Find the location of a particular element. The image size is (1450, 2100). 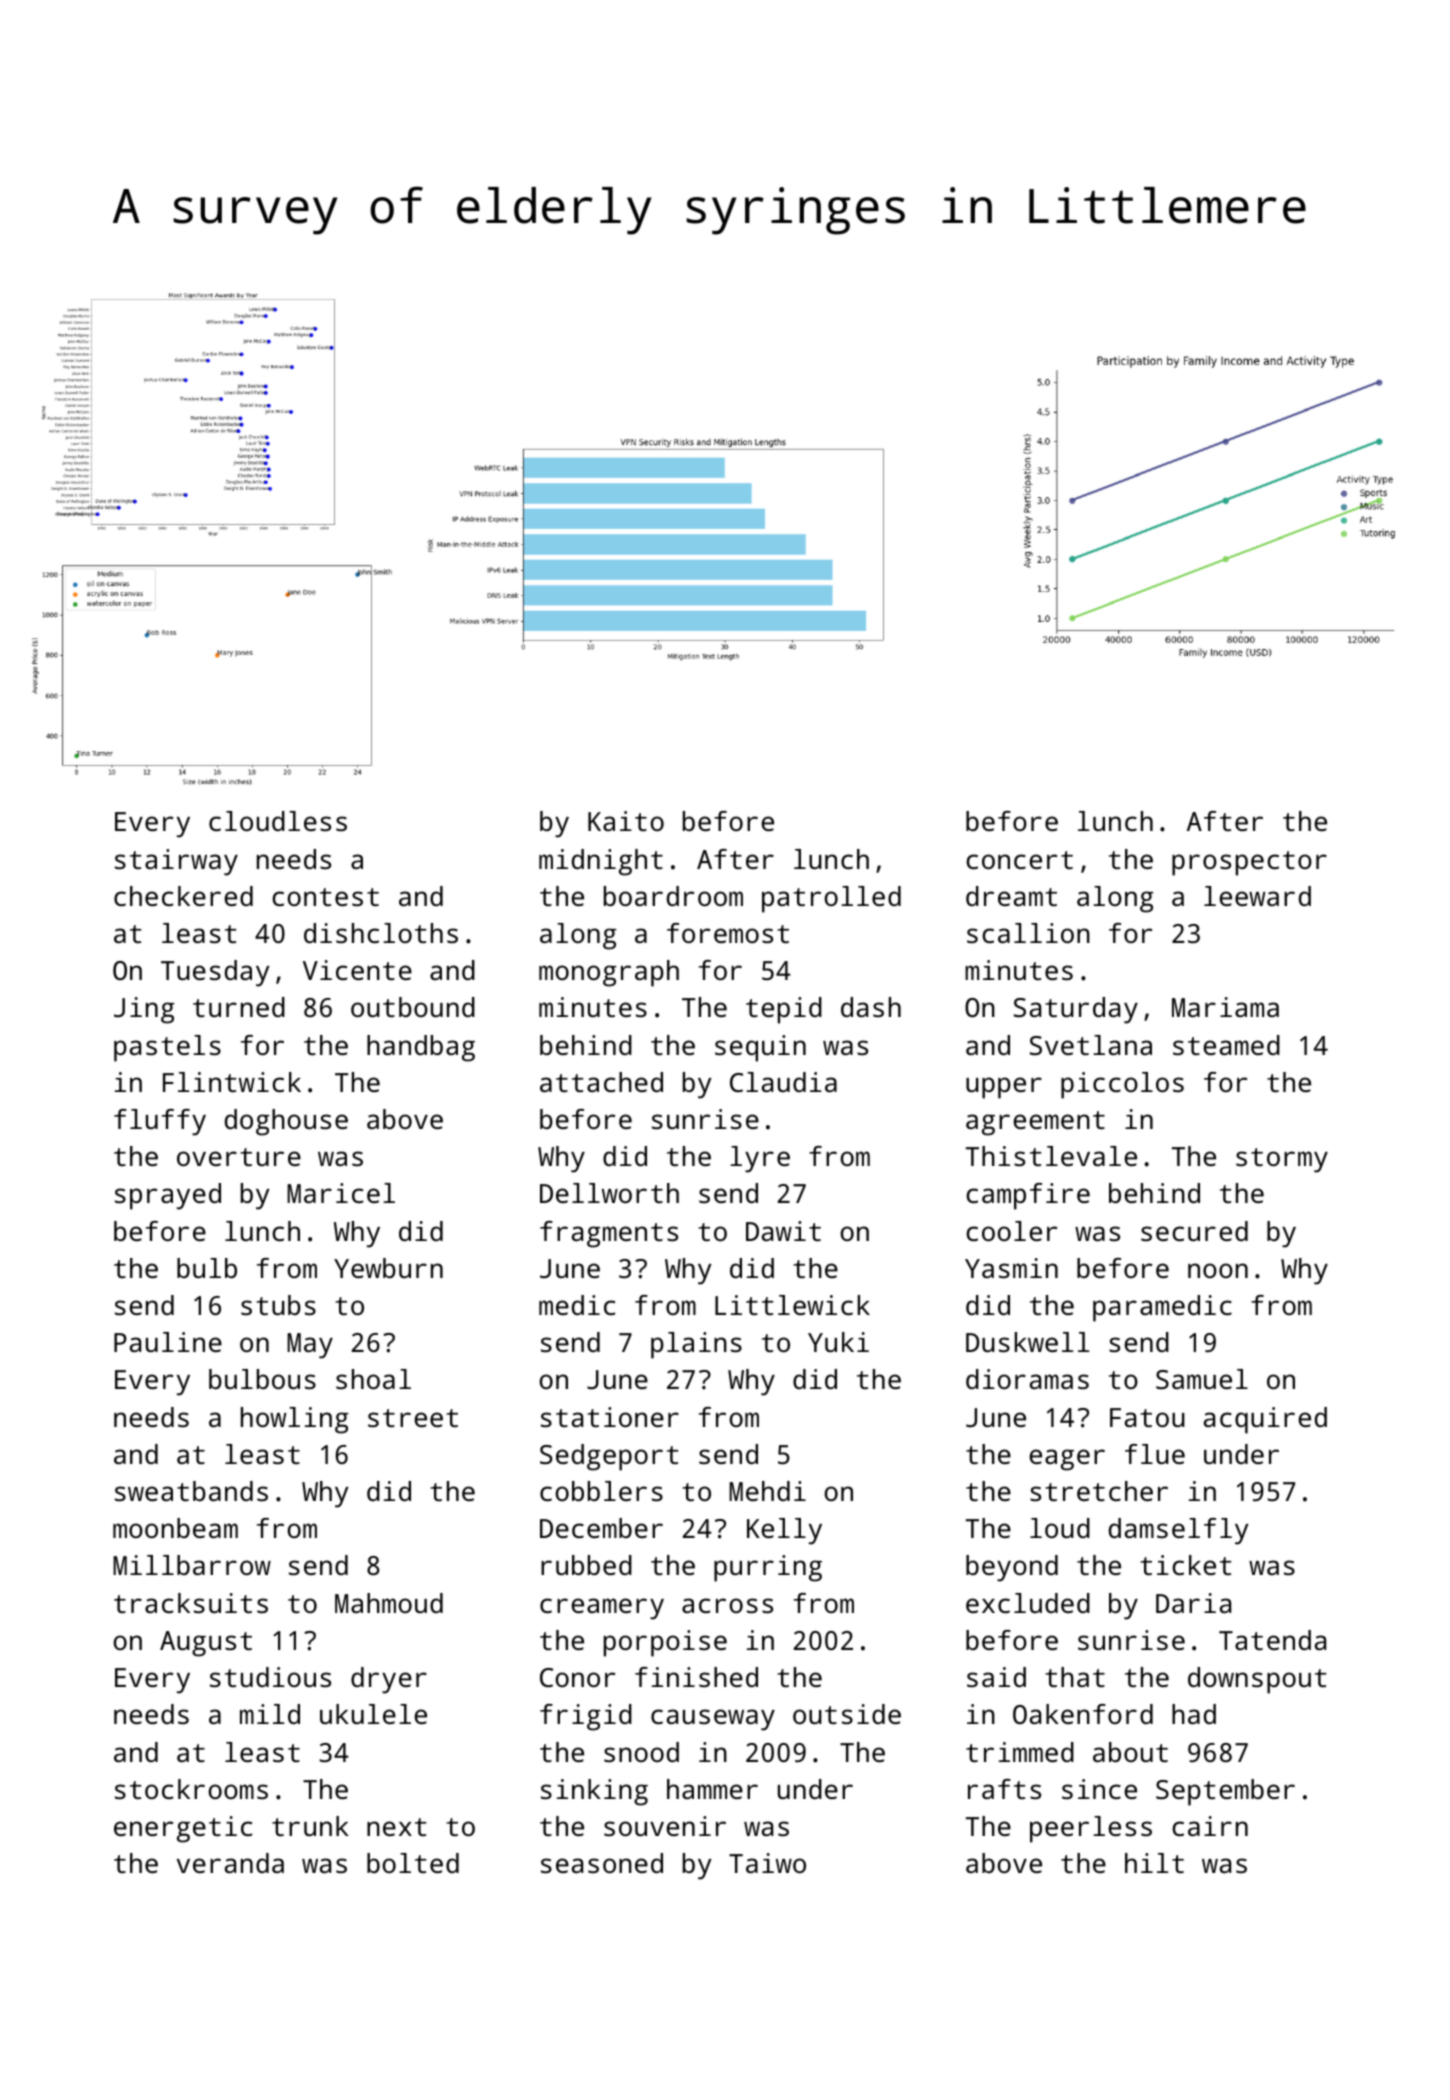

stubs is located at coordinates (278, 1305).
